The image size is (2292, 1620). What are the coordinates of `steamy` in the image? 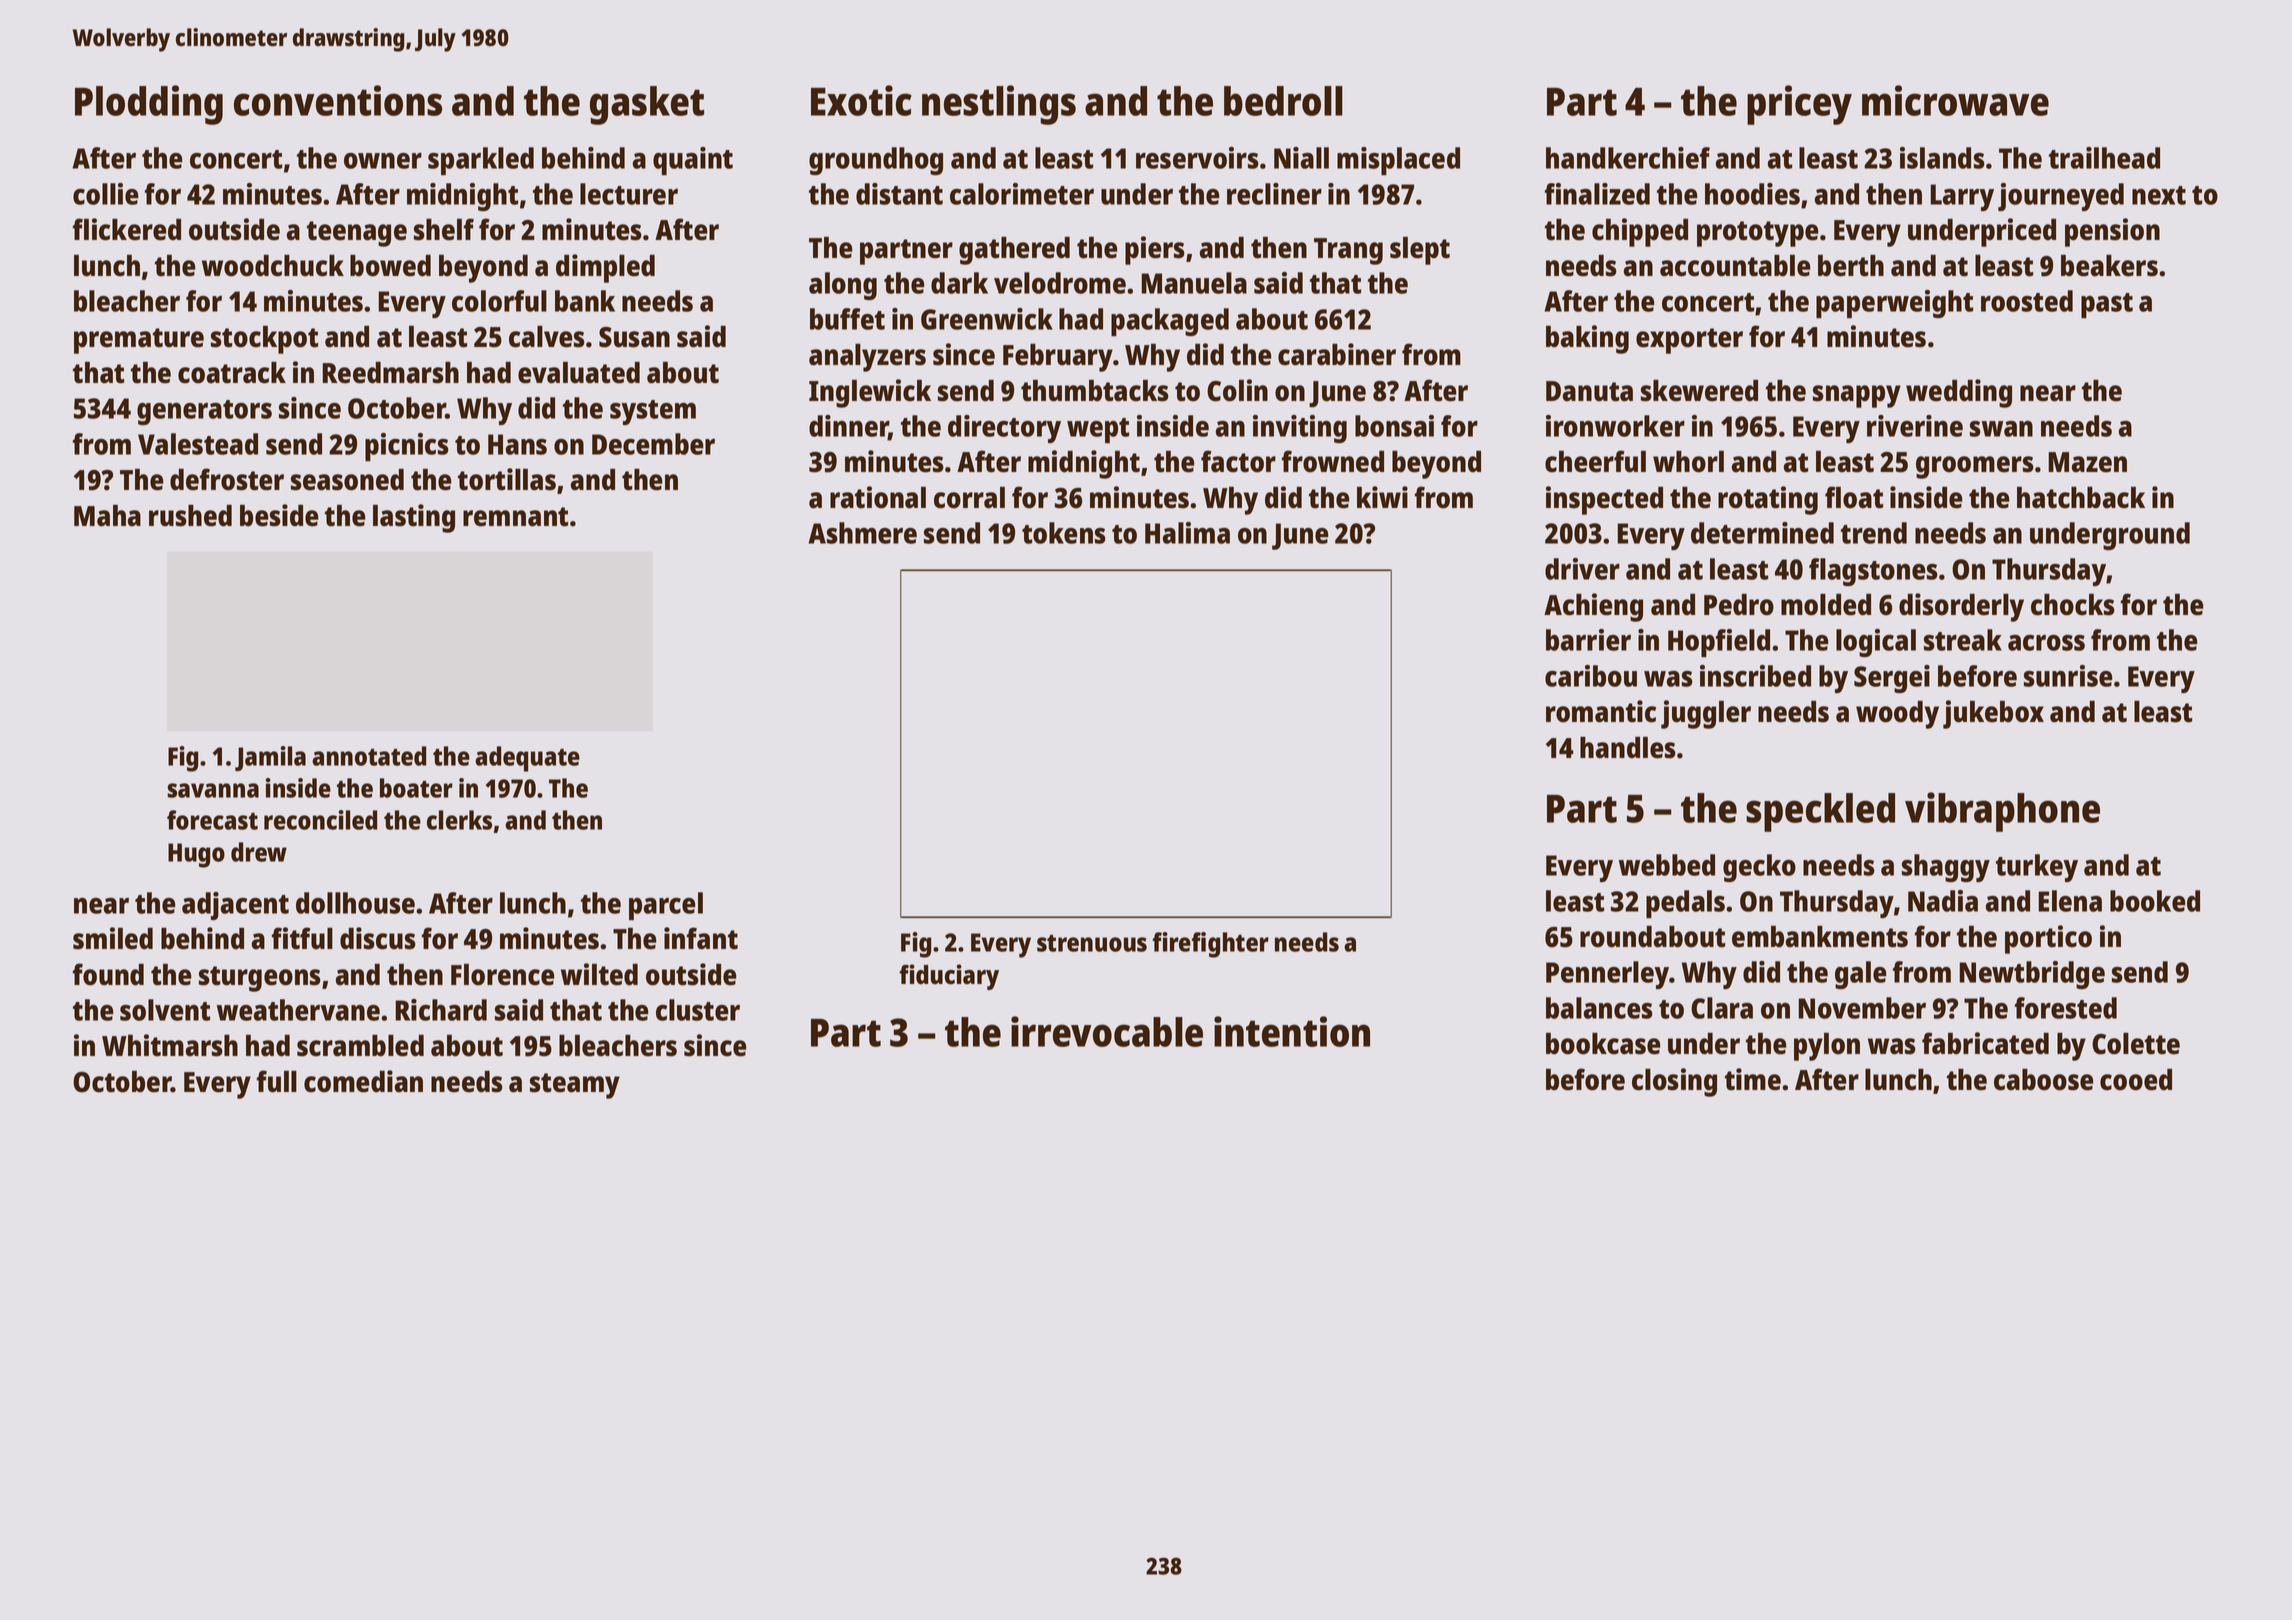 It's located at (575, 1086).
